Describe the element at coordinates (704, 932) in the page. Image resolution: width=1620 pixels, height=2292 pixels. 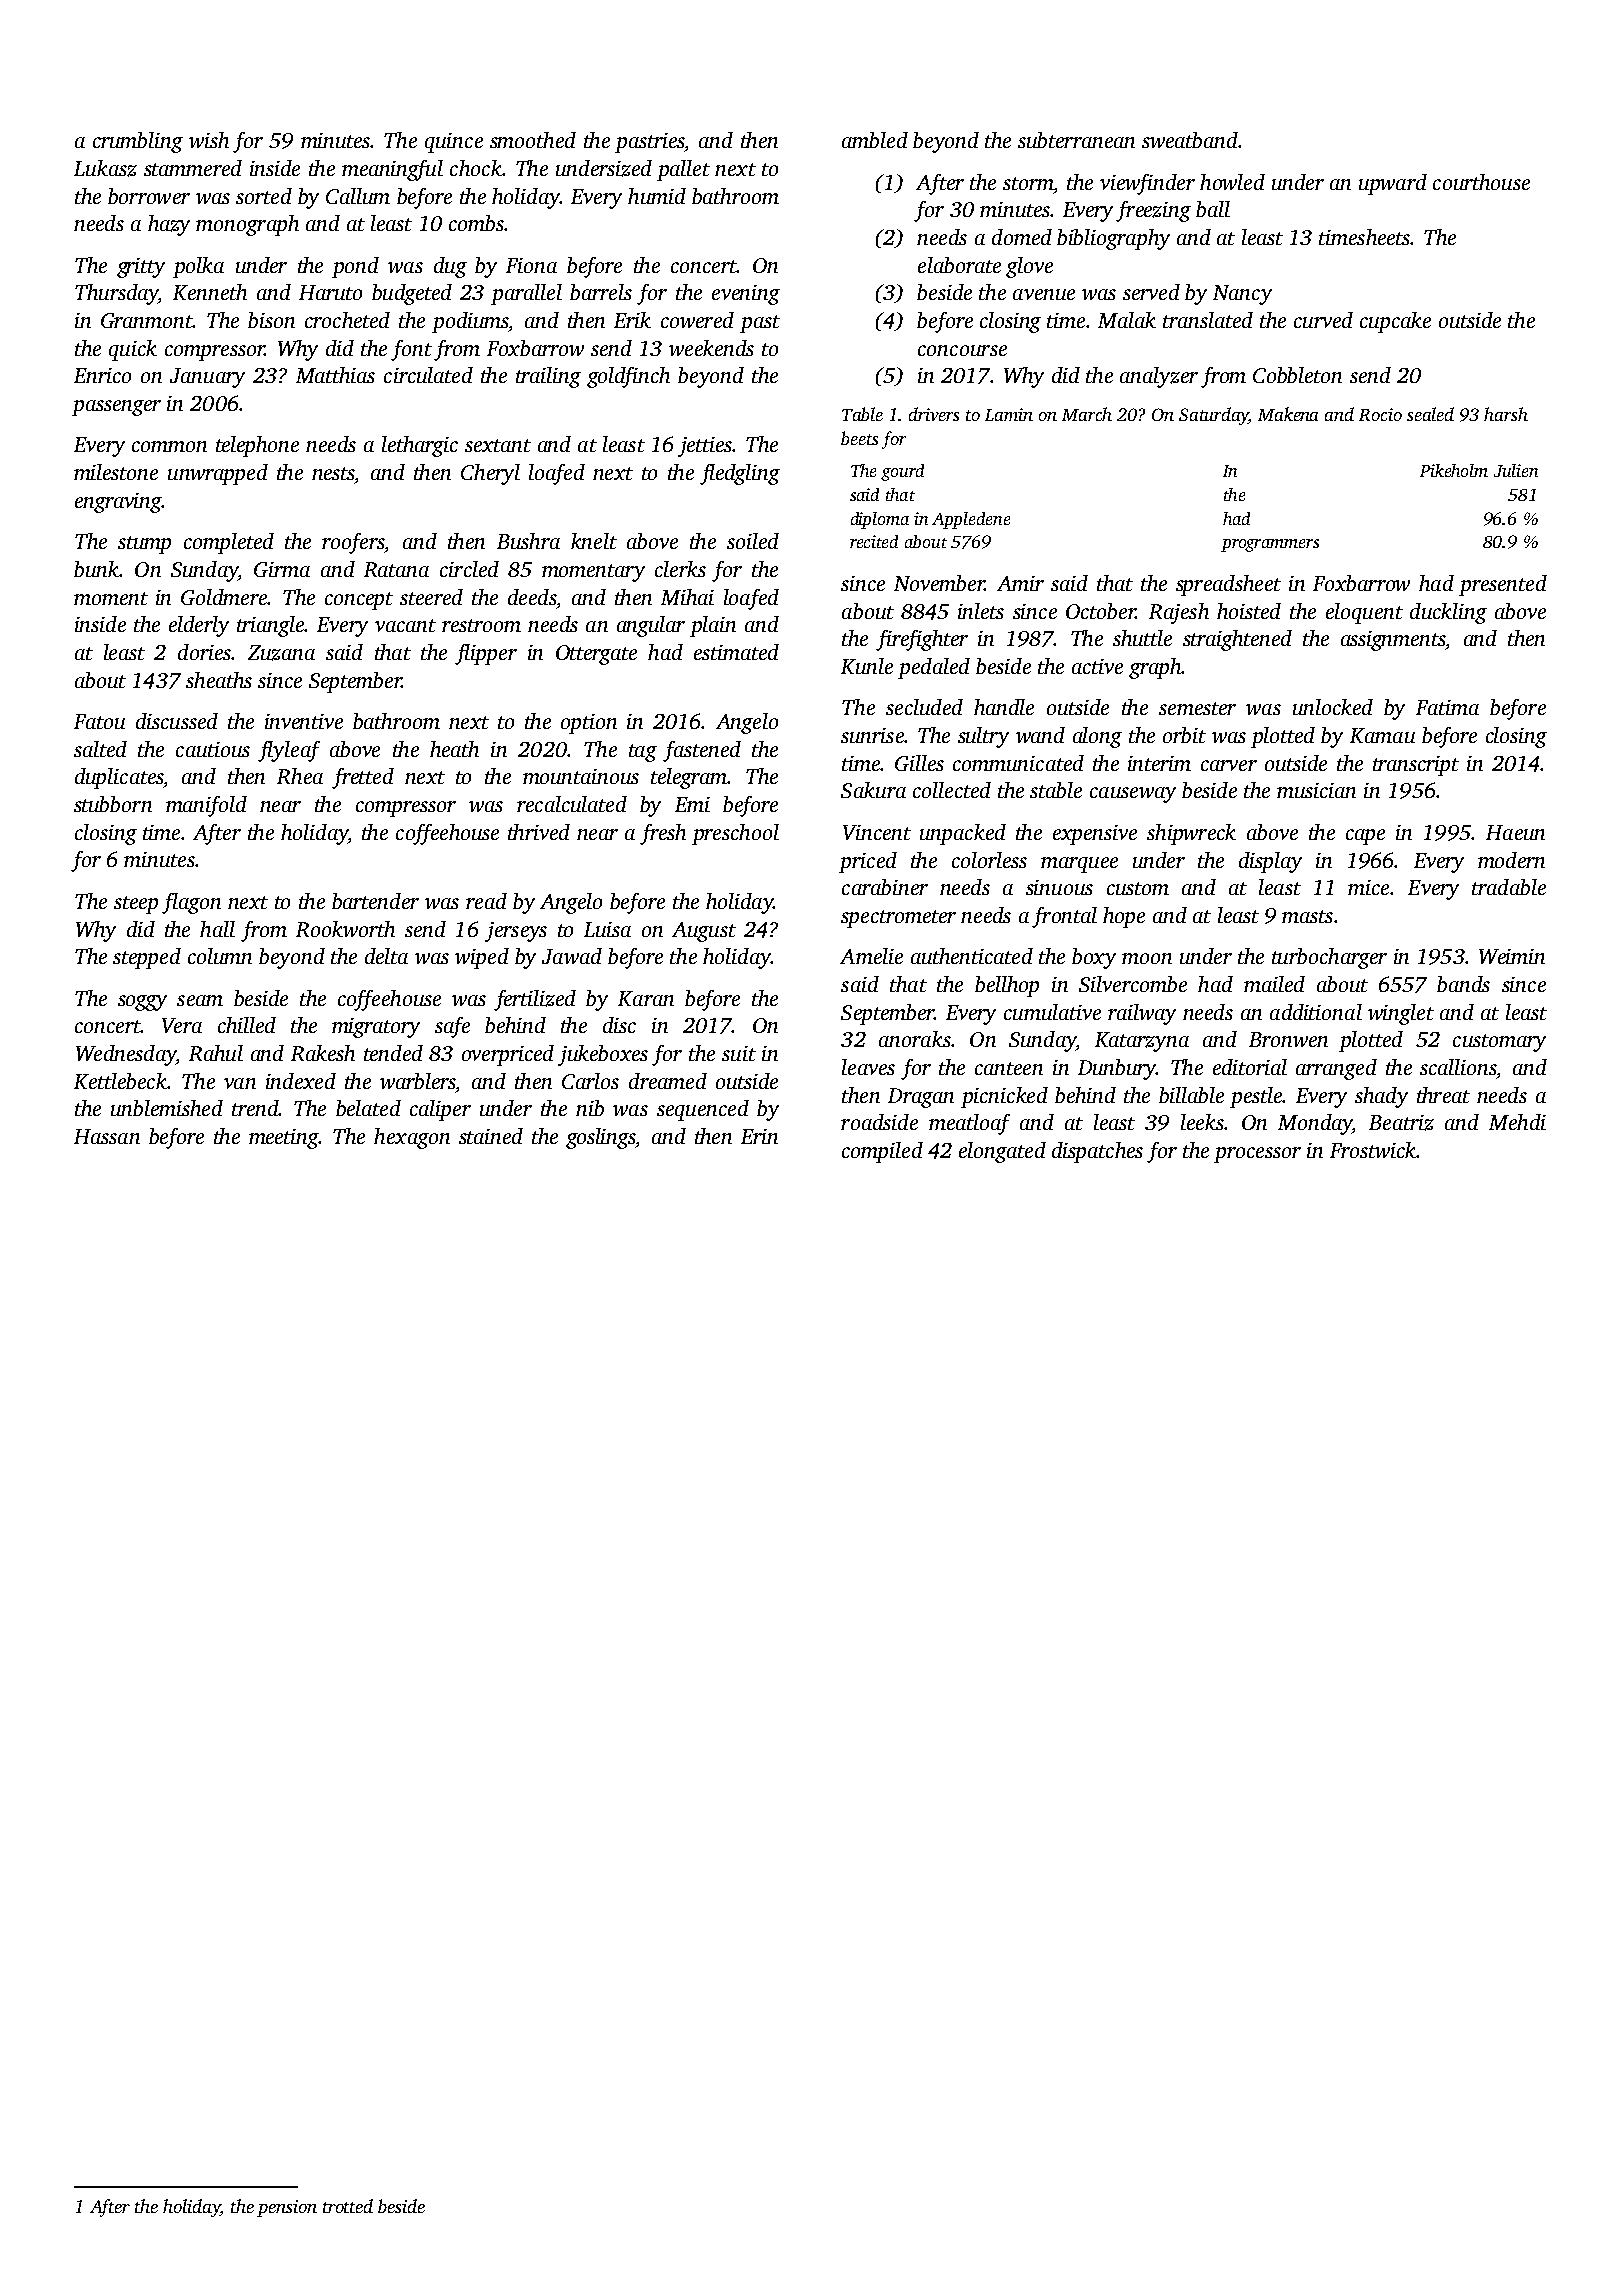
I see `August` at that location.
